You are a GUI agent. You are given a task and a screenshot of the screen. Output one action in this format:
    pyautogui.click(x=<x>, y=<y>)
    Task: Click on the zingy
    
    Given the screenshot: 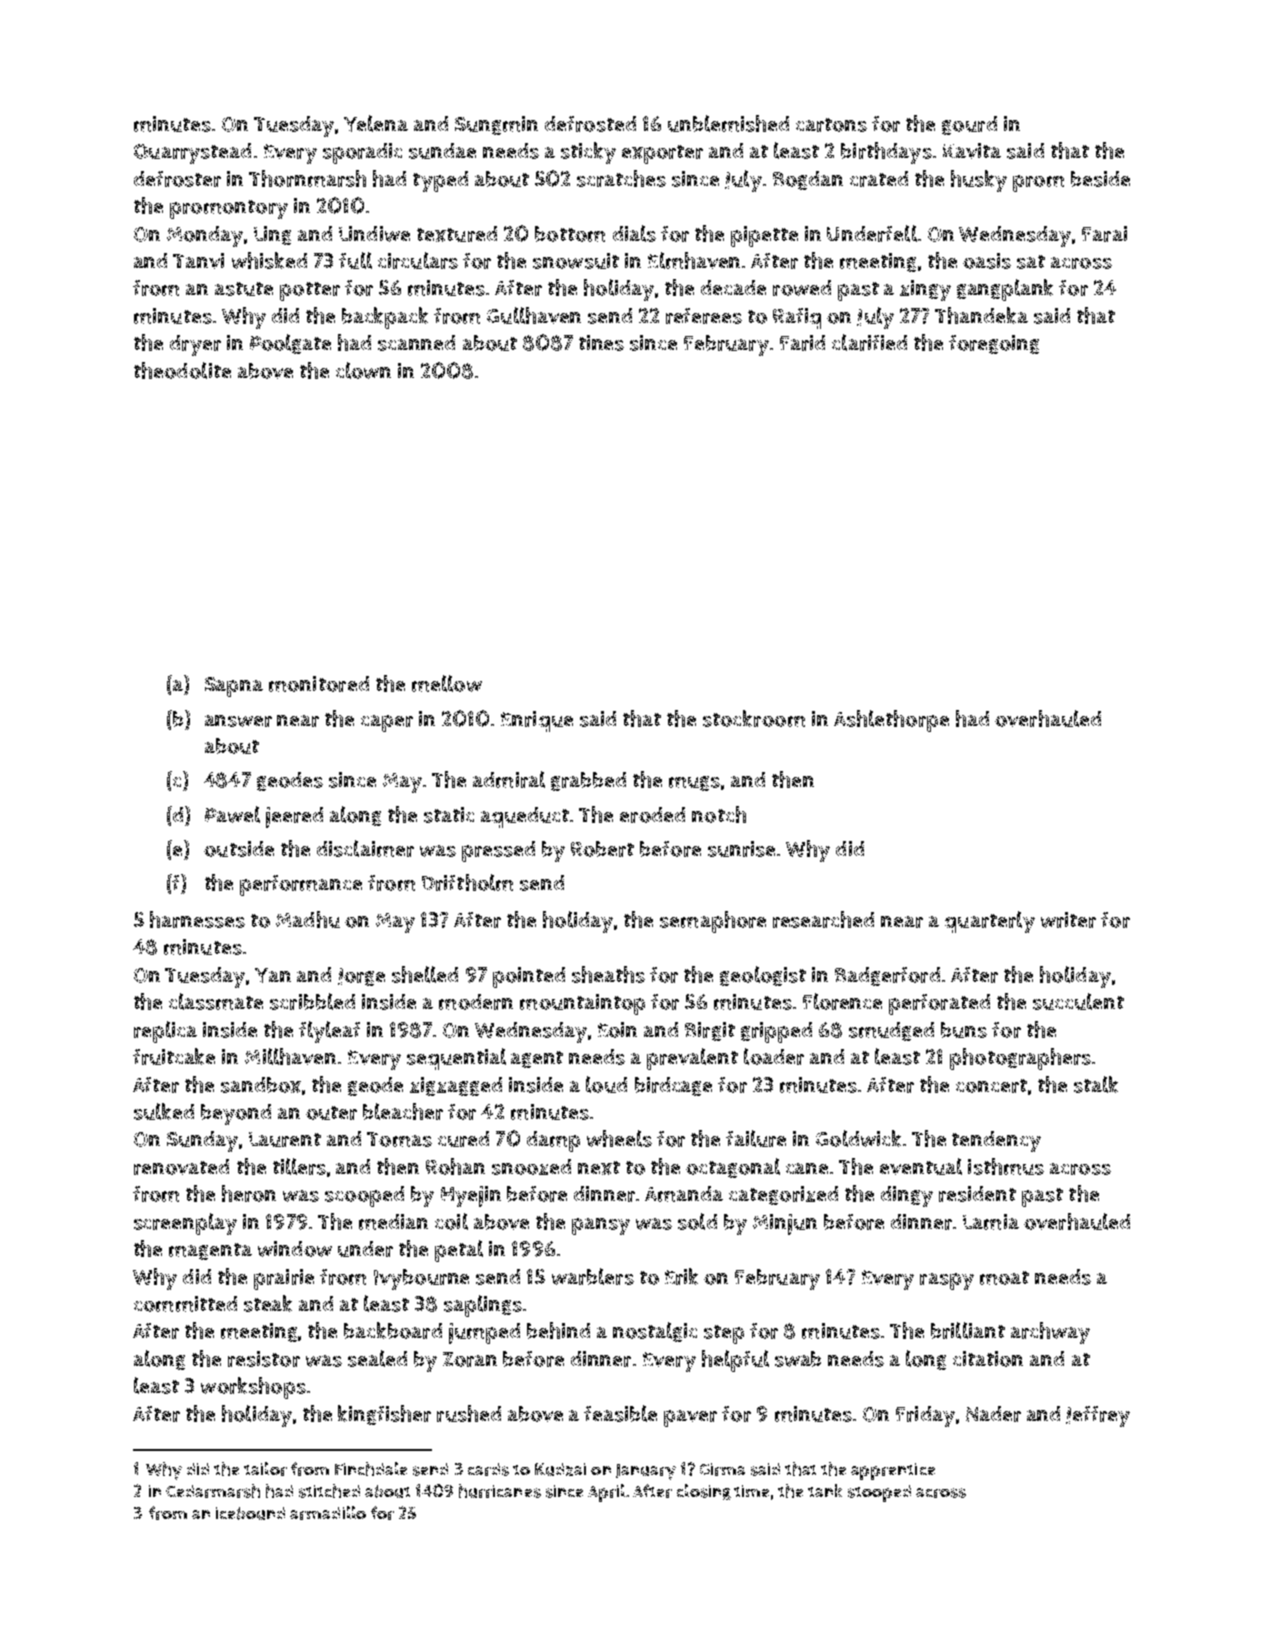 What is the action you would take?
    pyautogui.click(x=925, y=290)
